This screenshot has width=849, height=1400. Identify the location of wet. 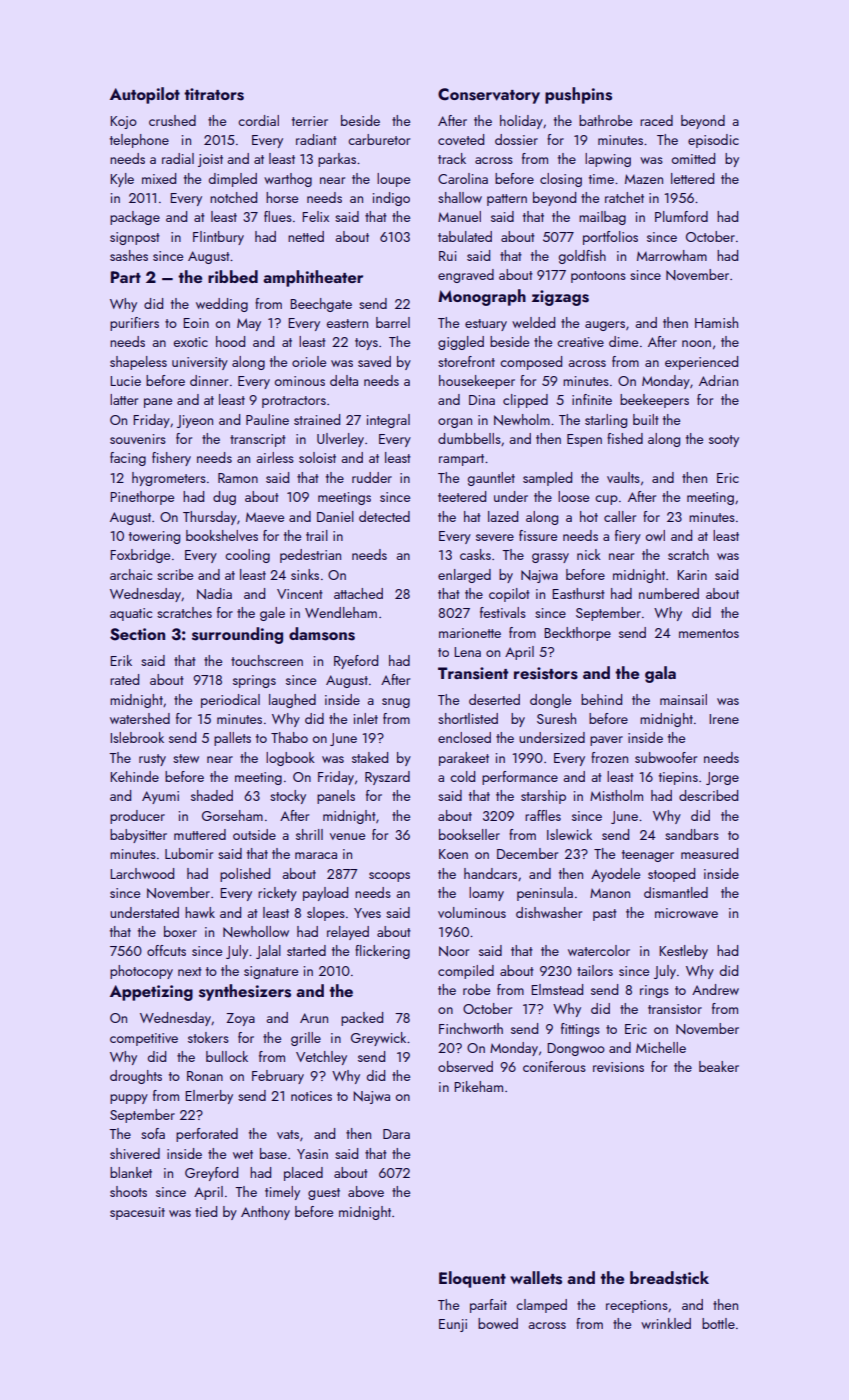
(243, 1154).
